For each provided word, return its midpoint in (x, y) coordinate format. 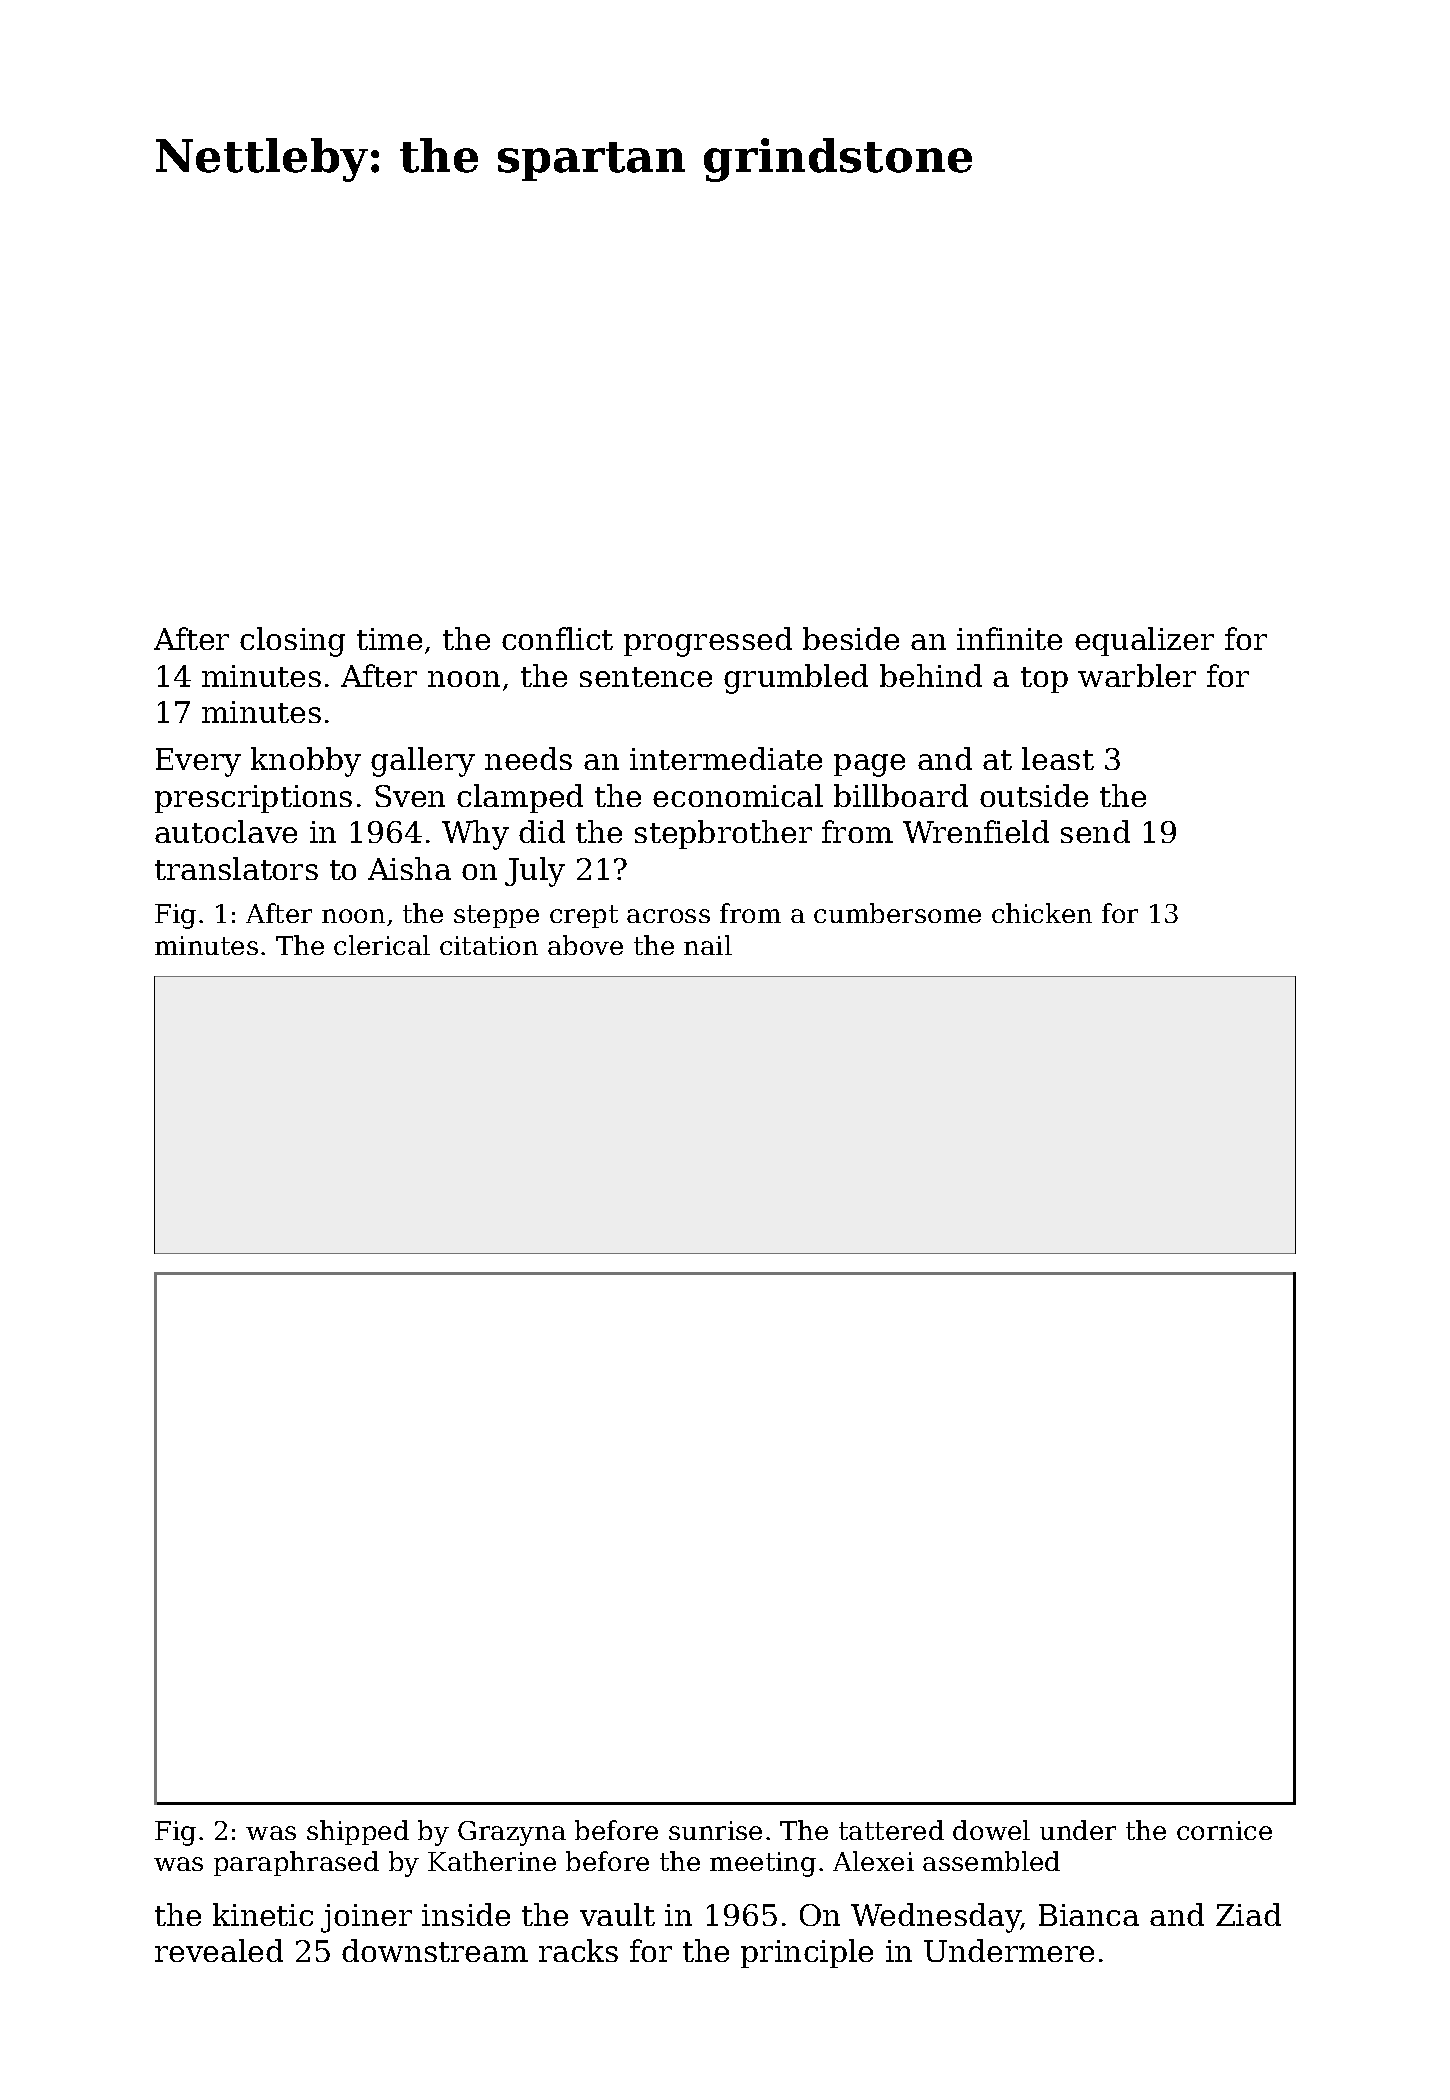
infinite (1009, 638)
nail (708, 945)
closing (292, 642)
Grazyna (512, 1833)
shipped (358, 1832)
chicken (1042, 913)
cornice (1224, 1830)
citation (489, 945)
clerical (382, 945)
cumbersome (897, 913)
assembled (991, 1861)
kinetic (263, 1914)
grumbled (796, 679)
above (585, 945)
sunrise (715, 1830)
